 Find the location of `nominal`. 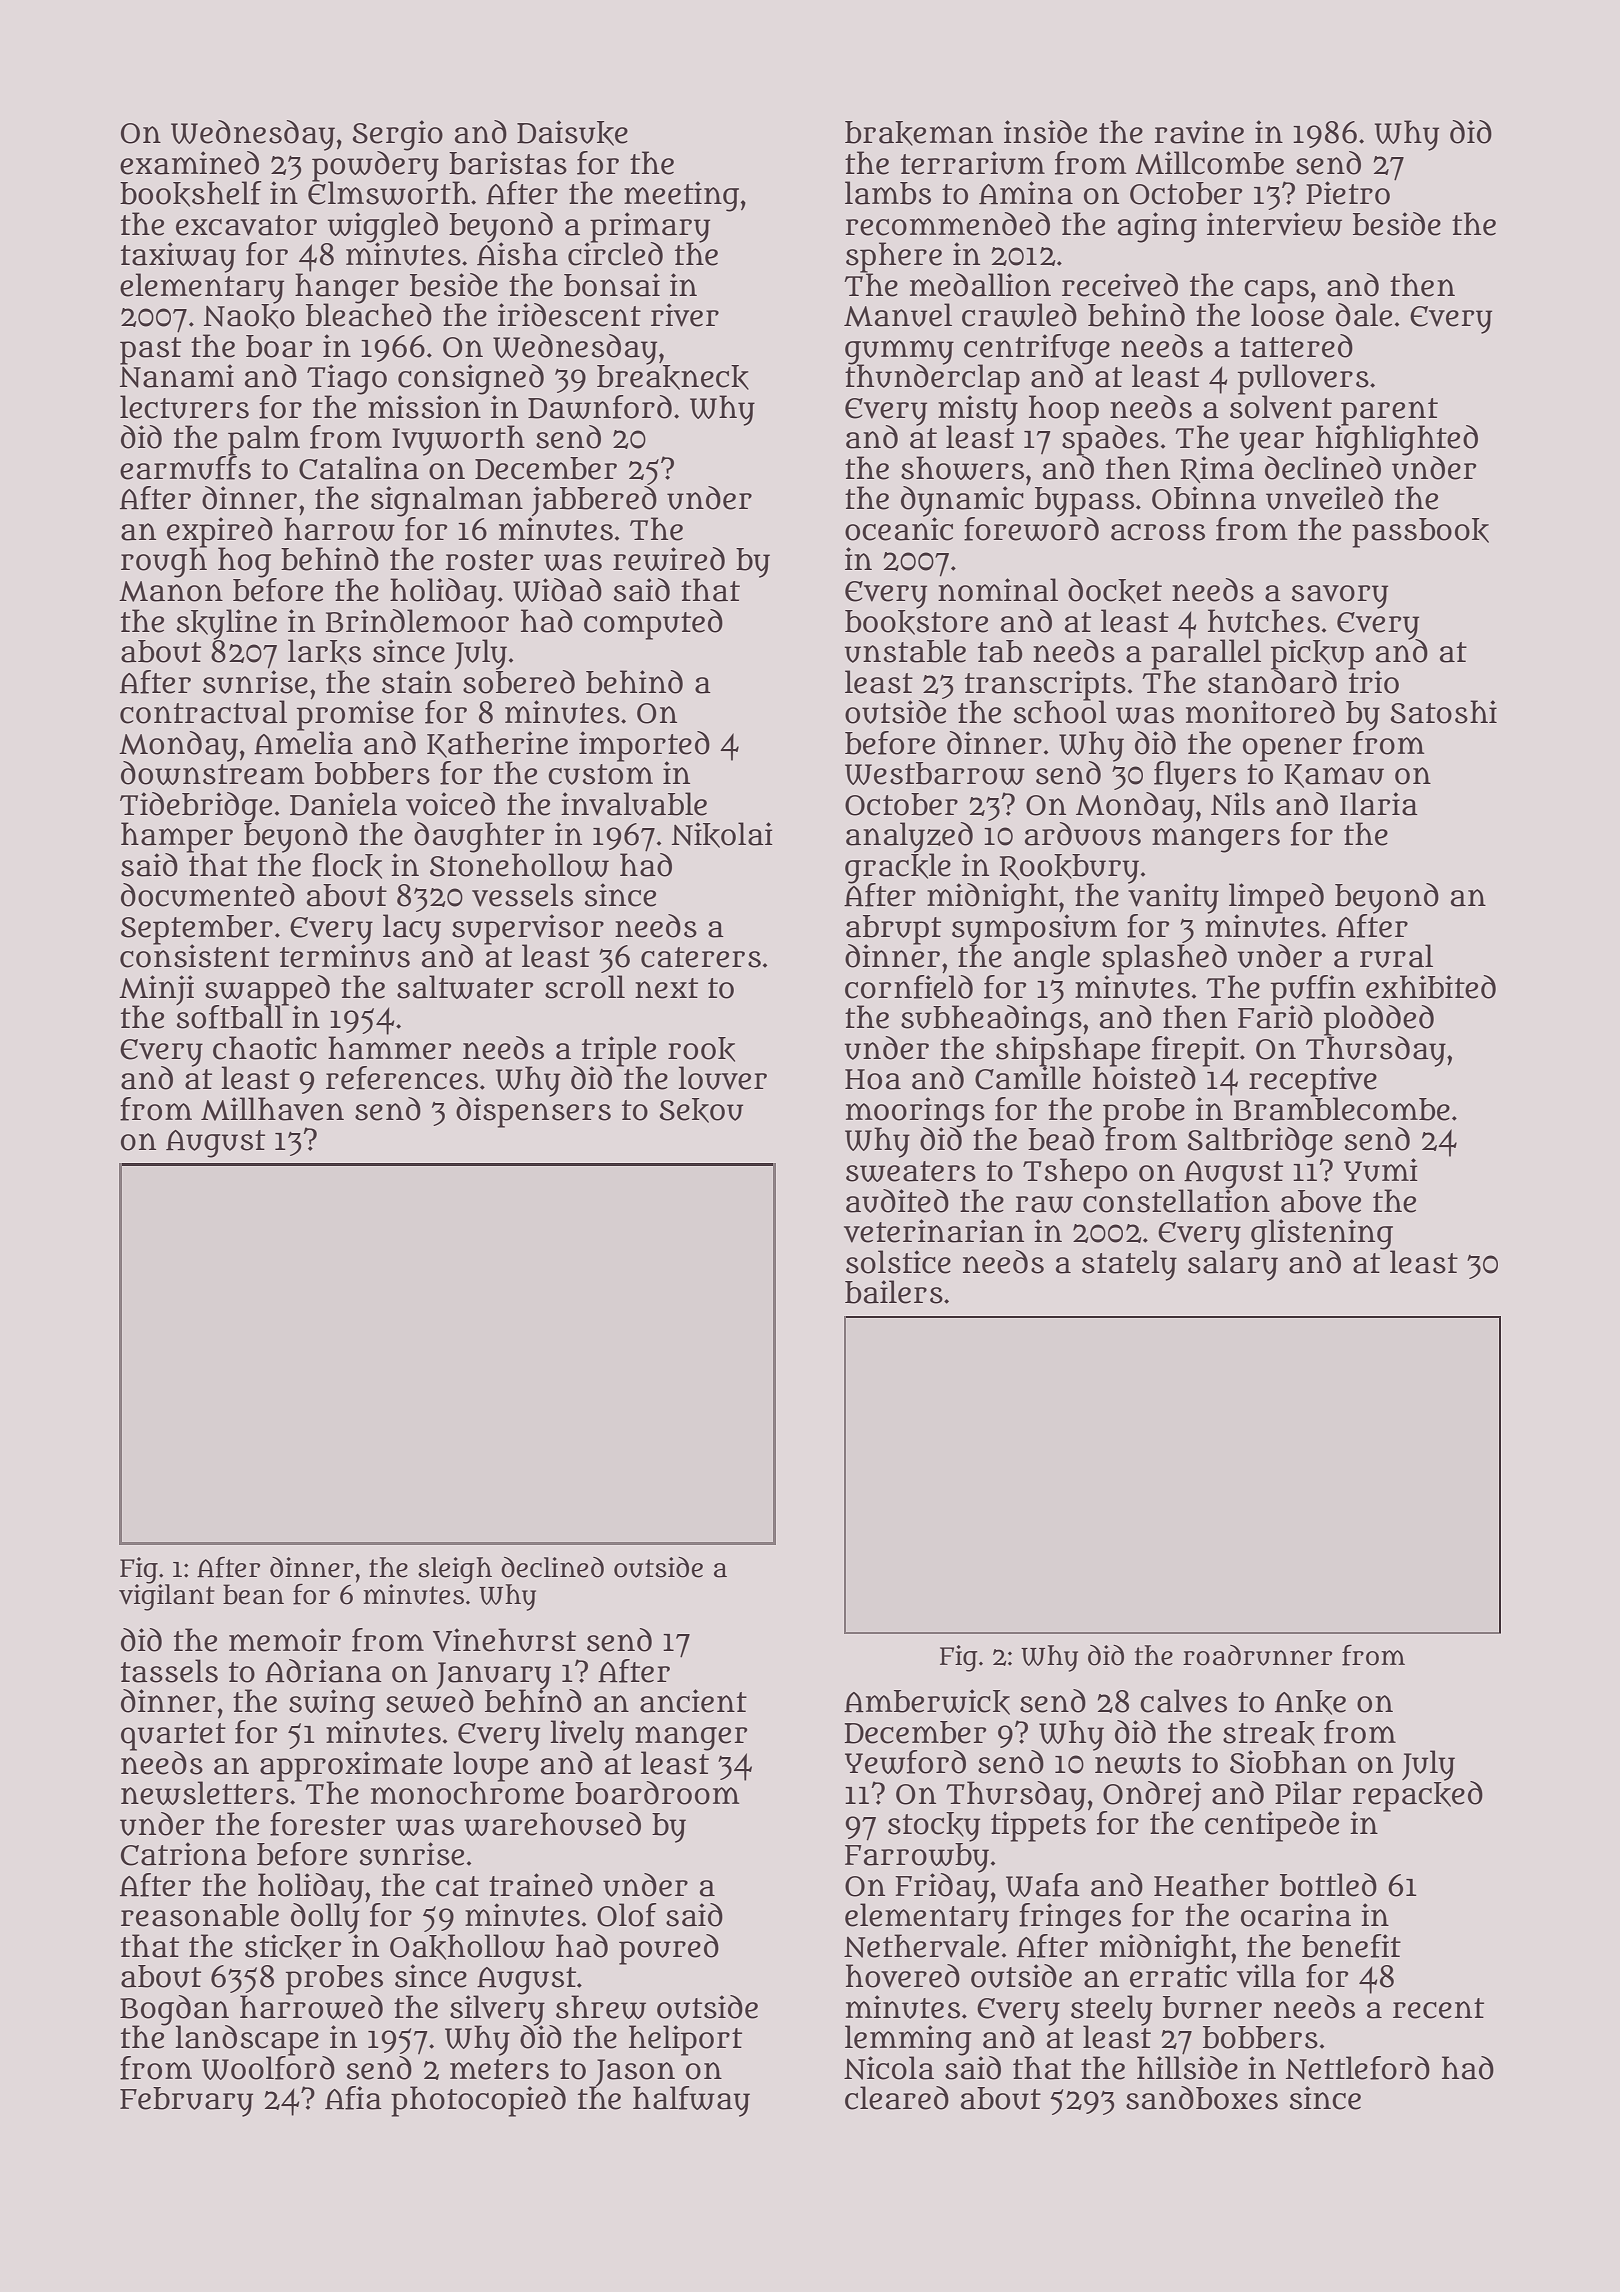

nominal is located at coordinates (998, 590).
